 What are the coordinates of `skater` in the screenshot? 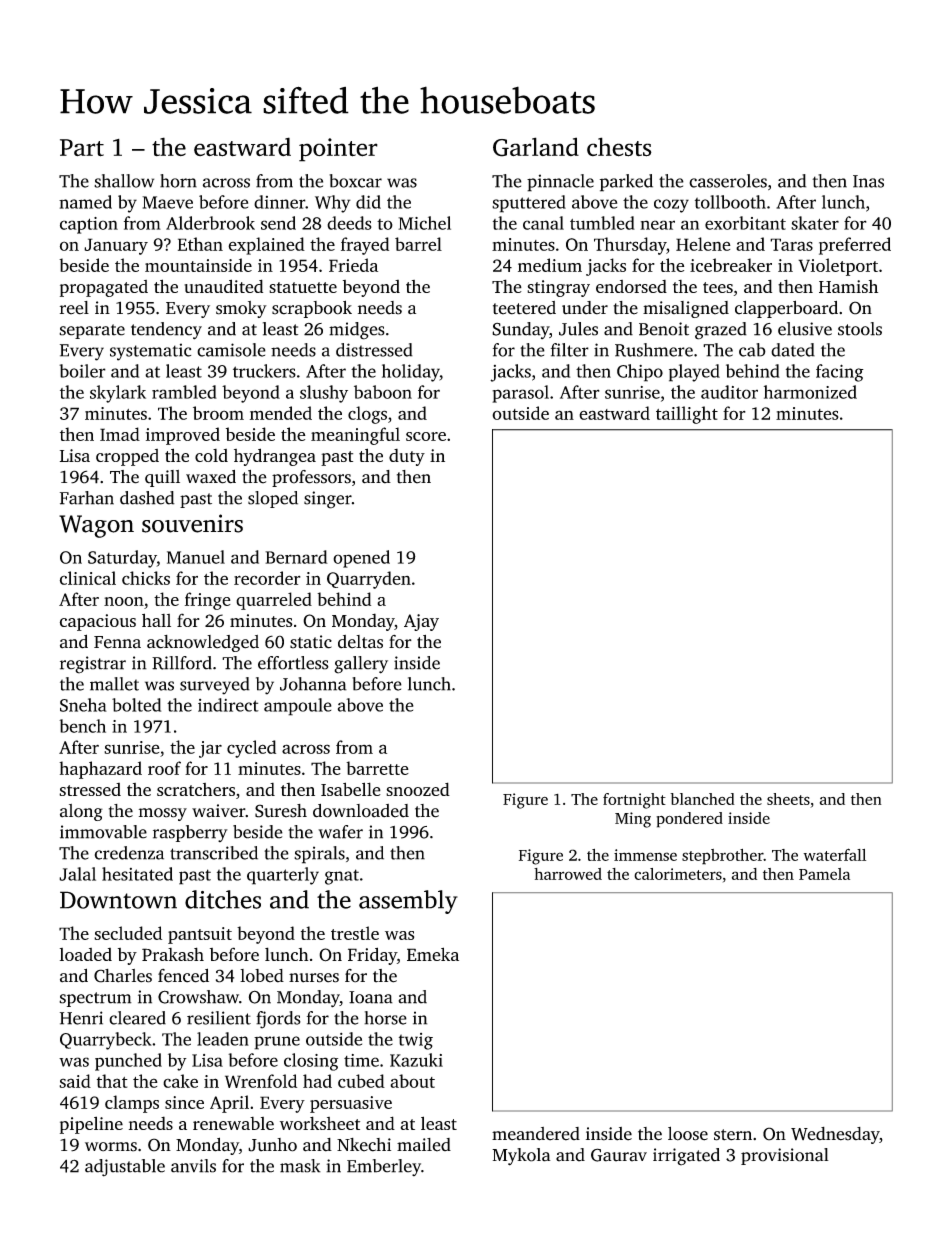 It's located at (815, 223).
